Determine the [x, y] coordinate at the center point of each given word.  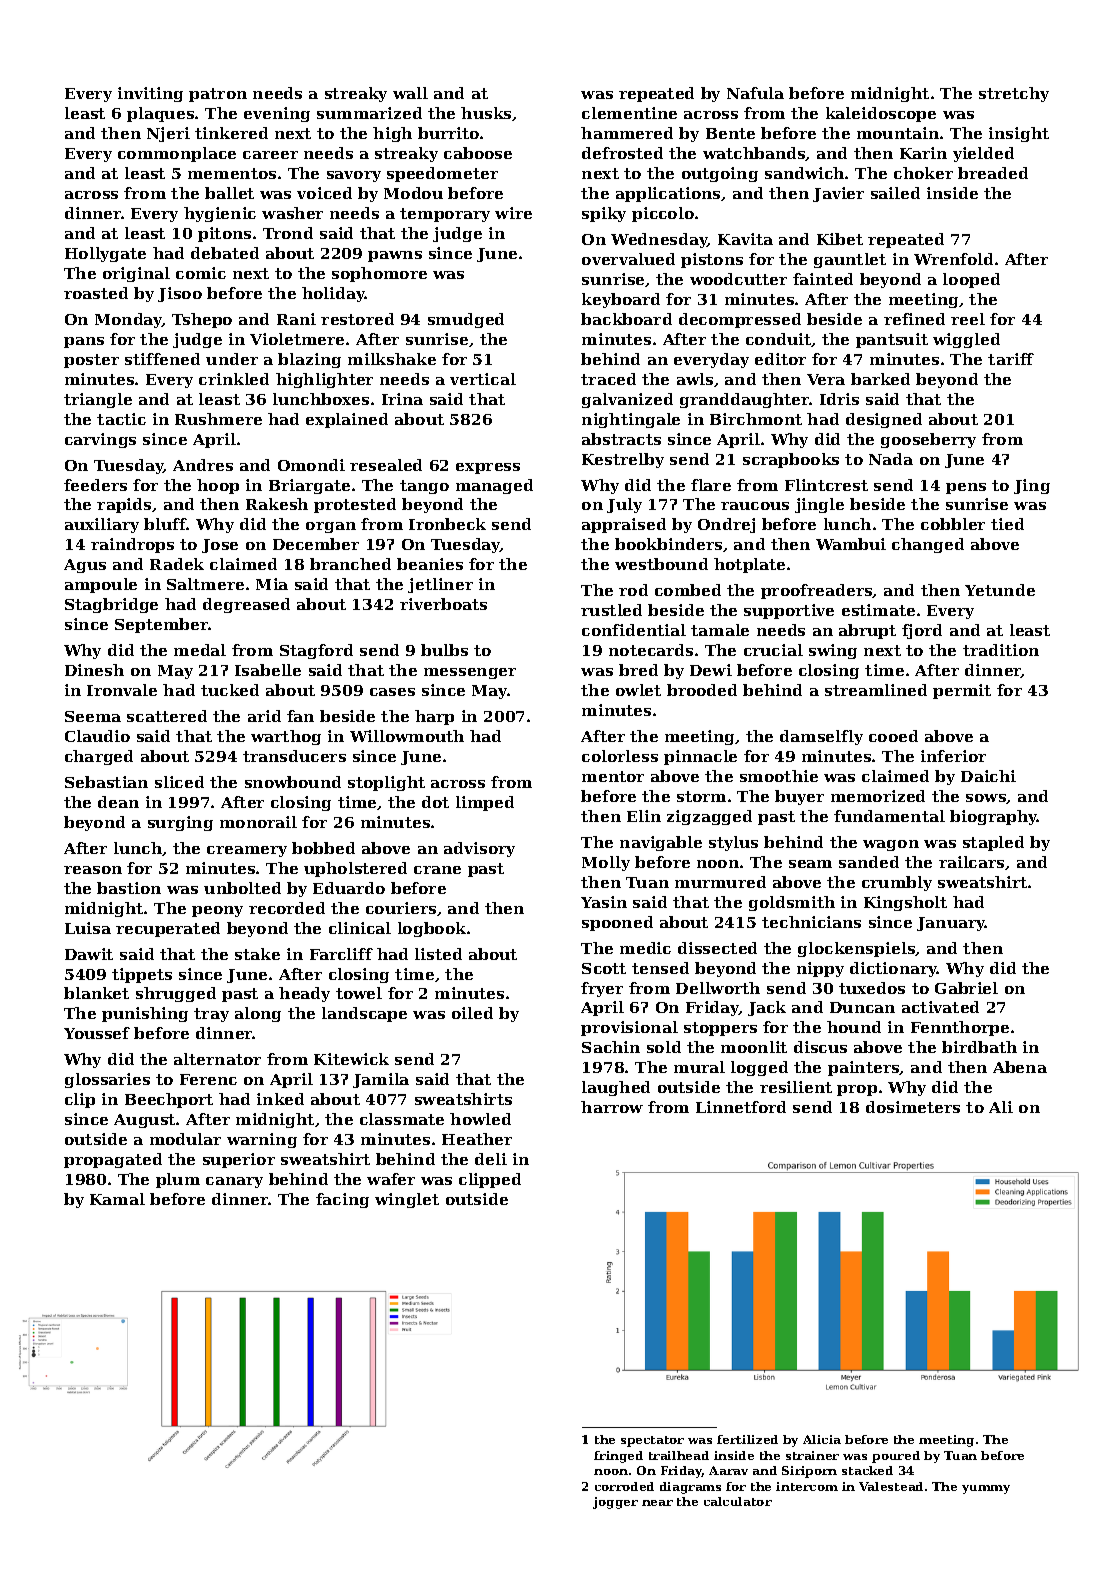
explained [347, 420]
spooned [617, 923]
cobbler [953, 524]
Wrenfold [953, 259]
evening [277, 114]
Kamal [117, 1199]
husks [486, 113]
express [488, 468]
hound [854, 1027]
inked [280, 1099]
